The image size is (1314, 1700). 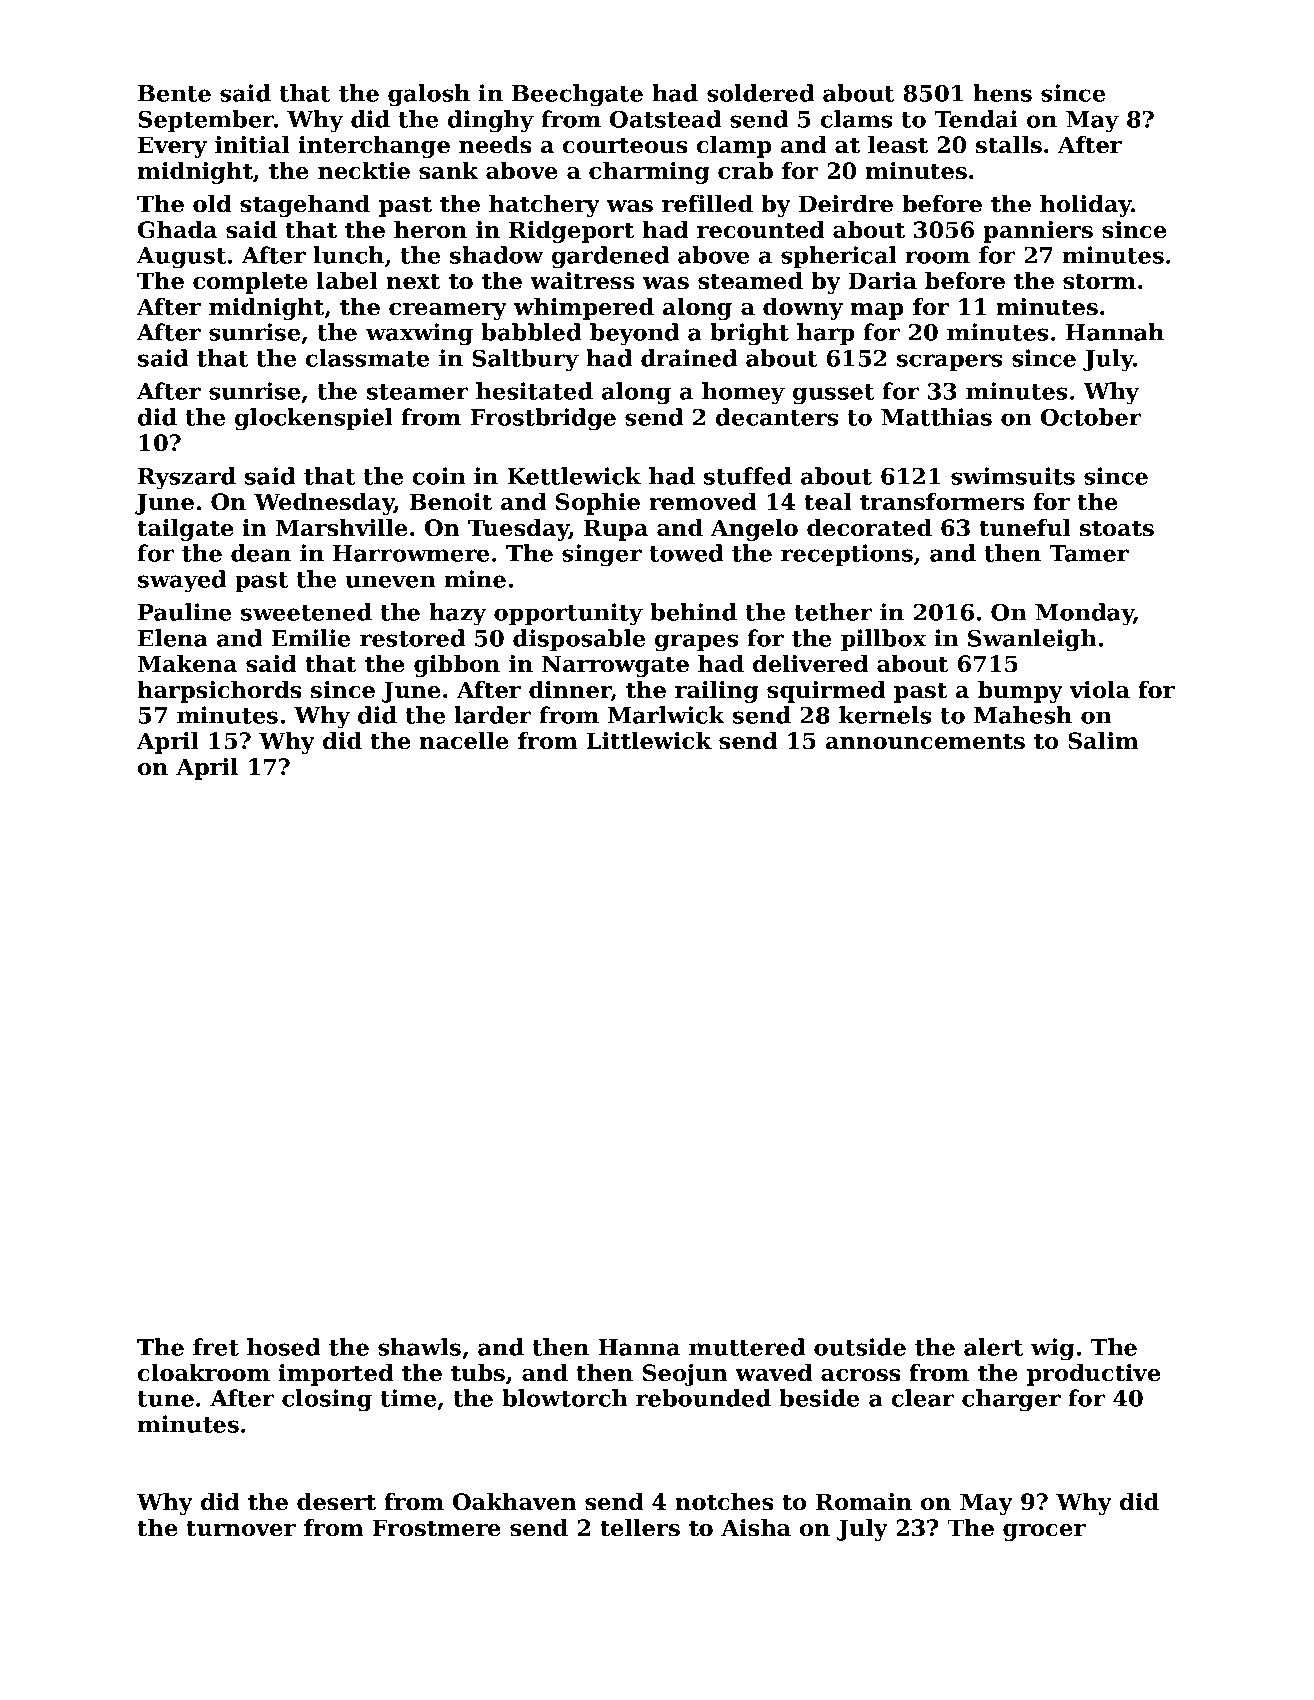 What do you see at coordinates (464, 741) in the image?
I see `nacelle` at bounding box center [464, 741].
